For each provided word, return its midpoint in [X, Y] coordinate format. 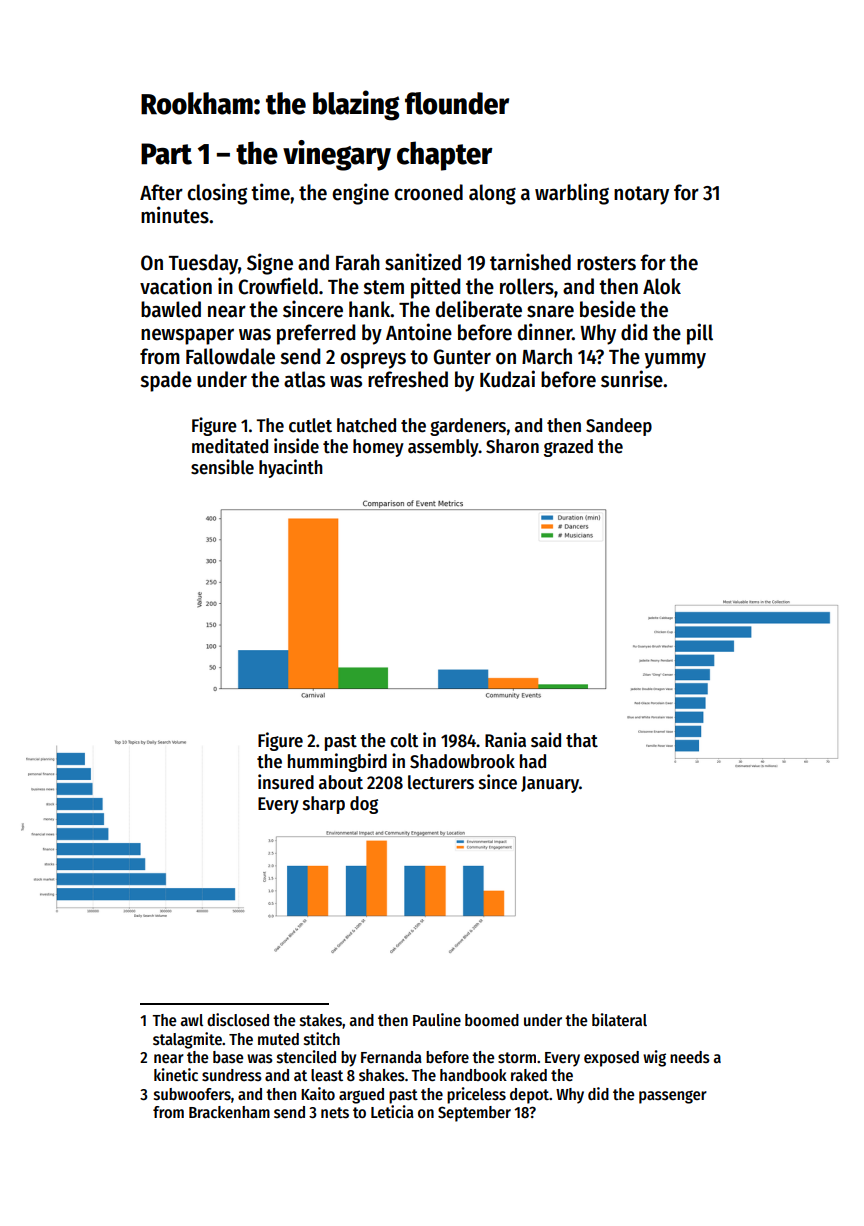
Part [166, 154]
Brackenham [229, 1112]
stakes [321, 1020]
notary [641, 195]
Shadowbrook [462, 761]
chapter [444, 156]
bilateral [619, 1019]
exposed [611, 1059]
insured [286, 782]
